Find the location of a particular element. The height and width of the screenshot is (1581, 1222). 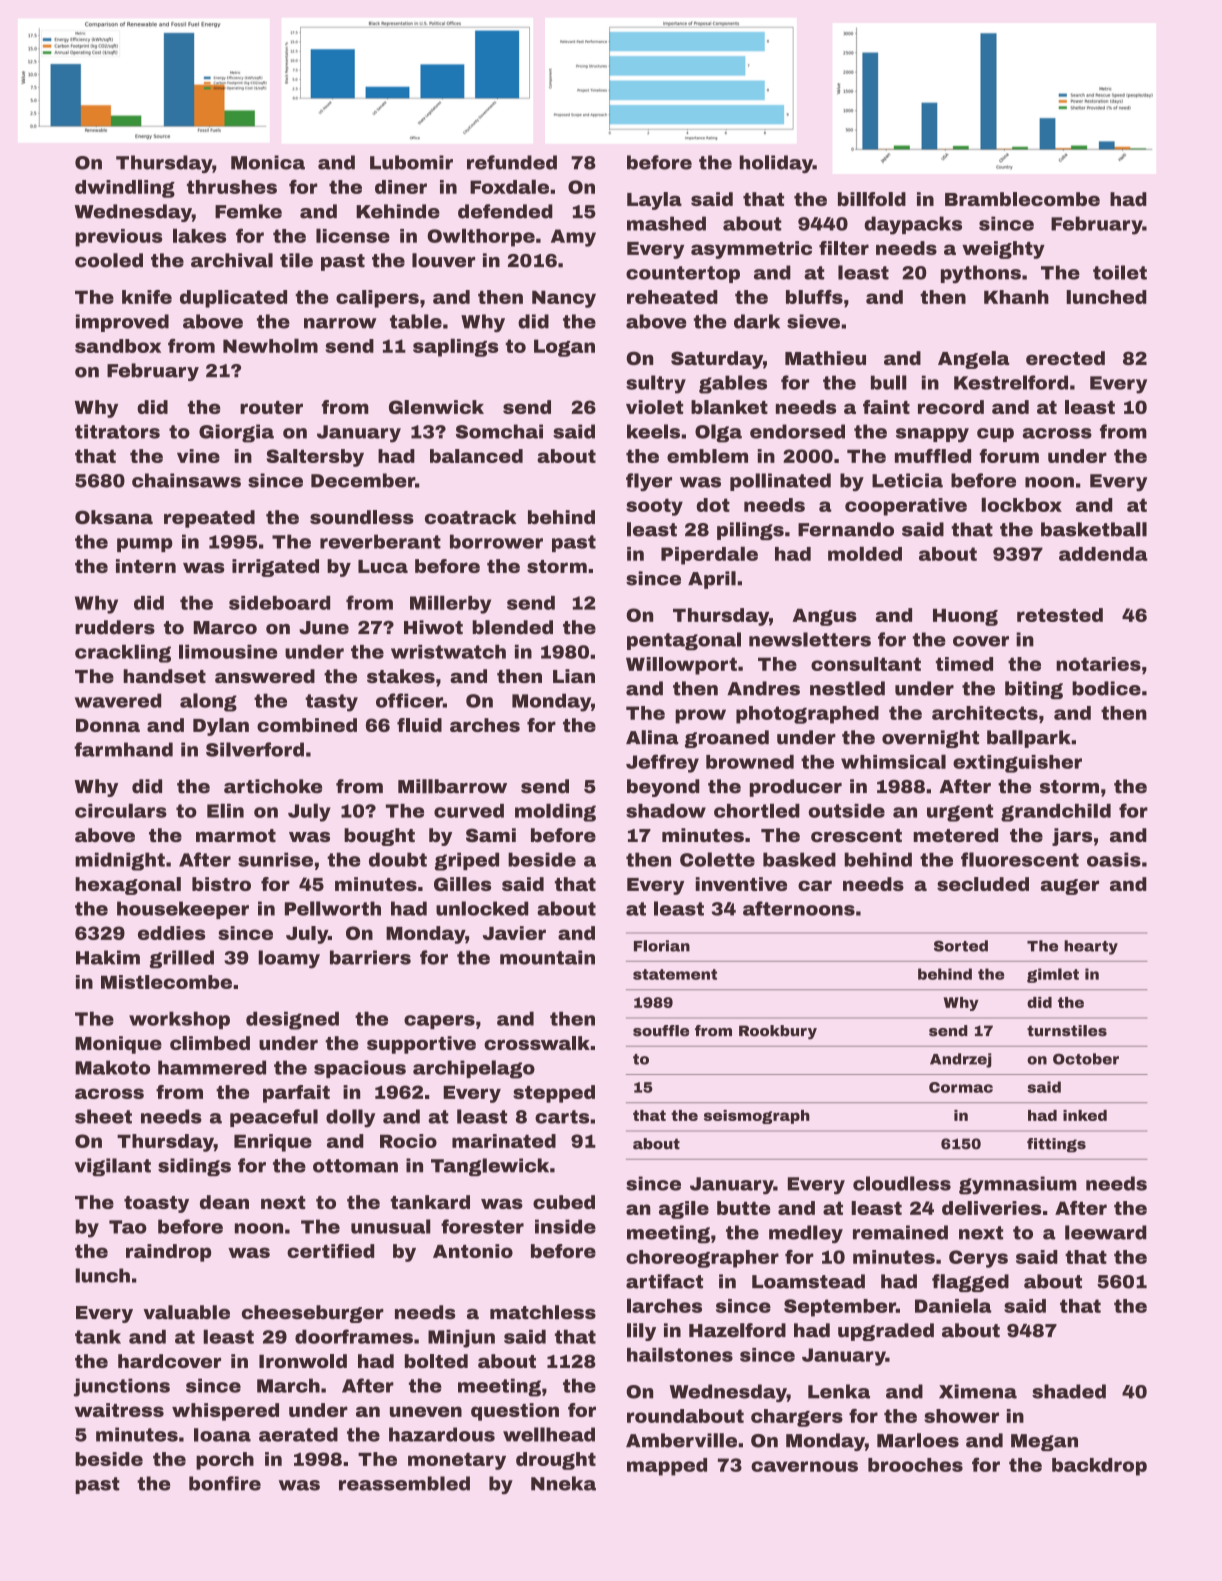

Monica is located at coordinates (268, 162).
